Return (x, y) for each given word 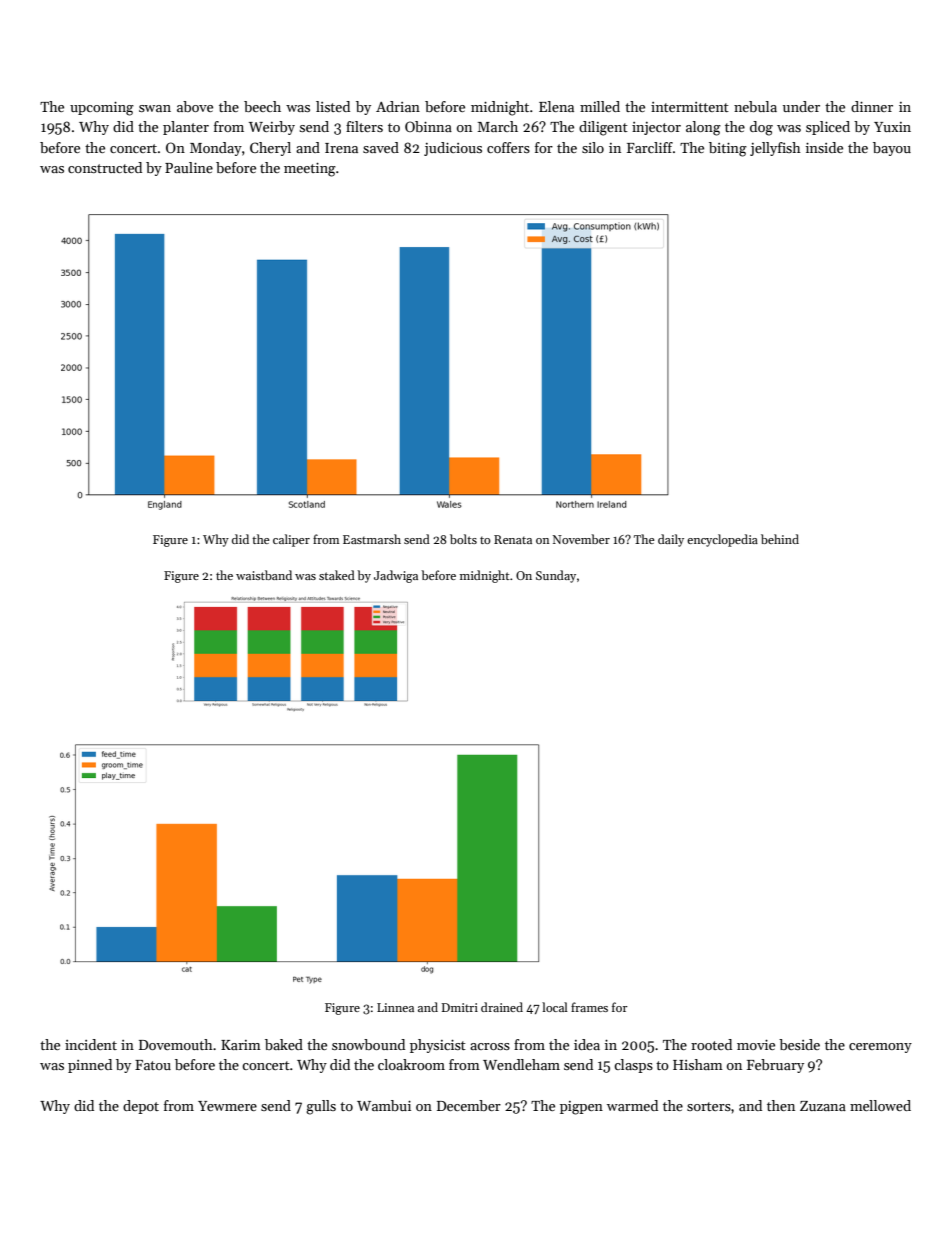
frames (589, 1007)
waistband (264, 575)
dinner (872, 106)
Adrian (398, 106)
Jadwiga (396, 576)
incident (91, 1044)
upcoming (102, 109)
